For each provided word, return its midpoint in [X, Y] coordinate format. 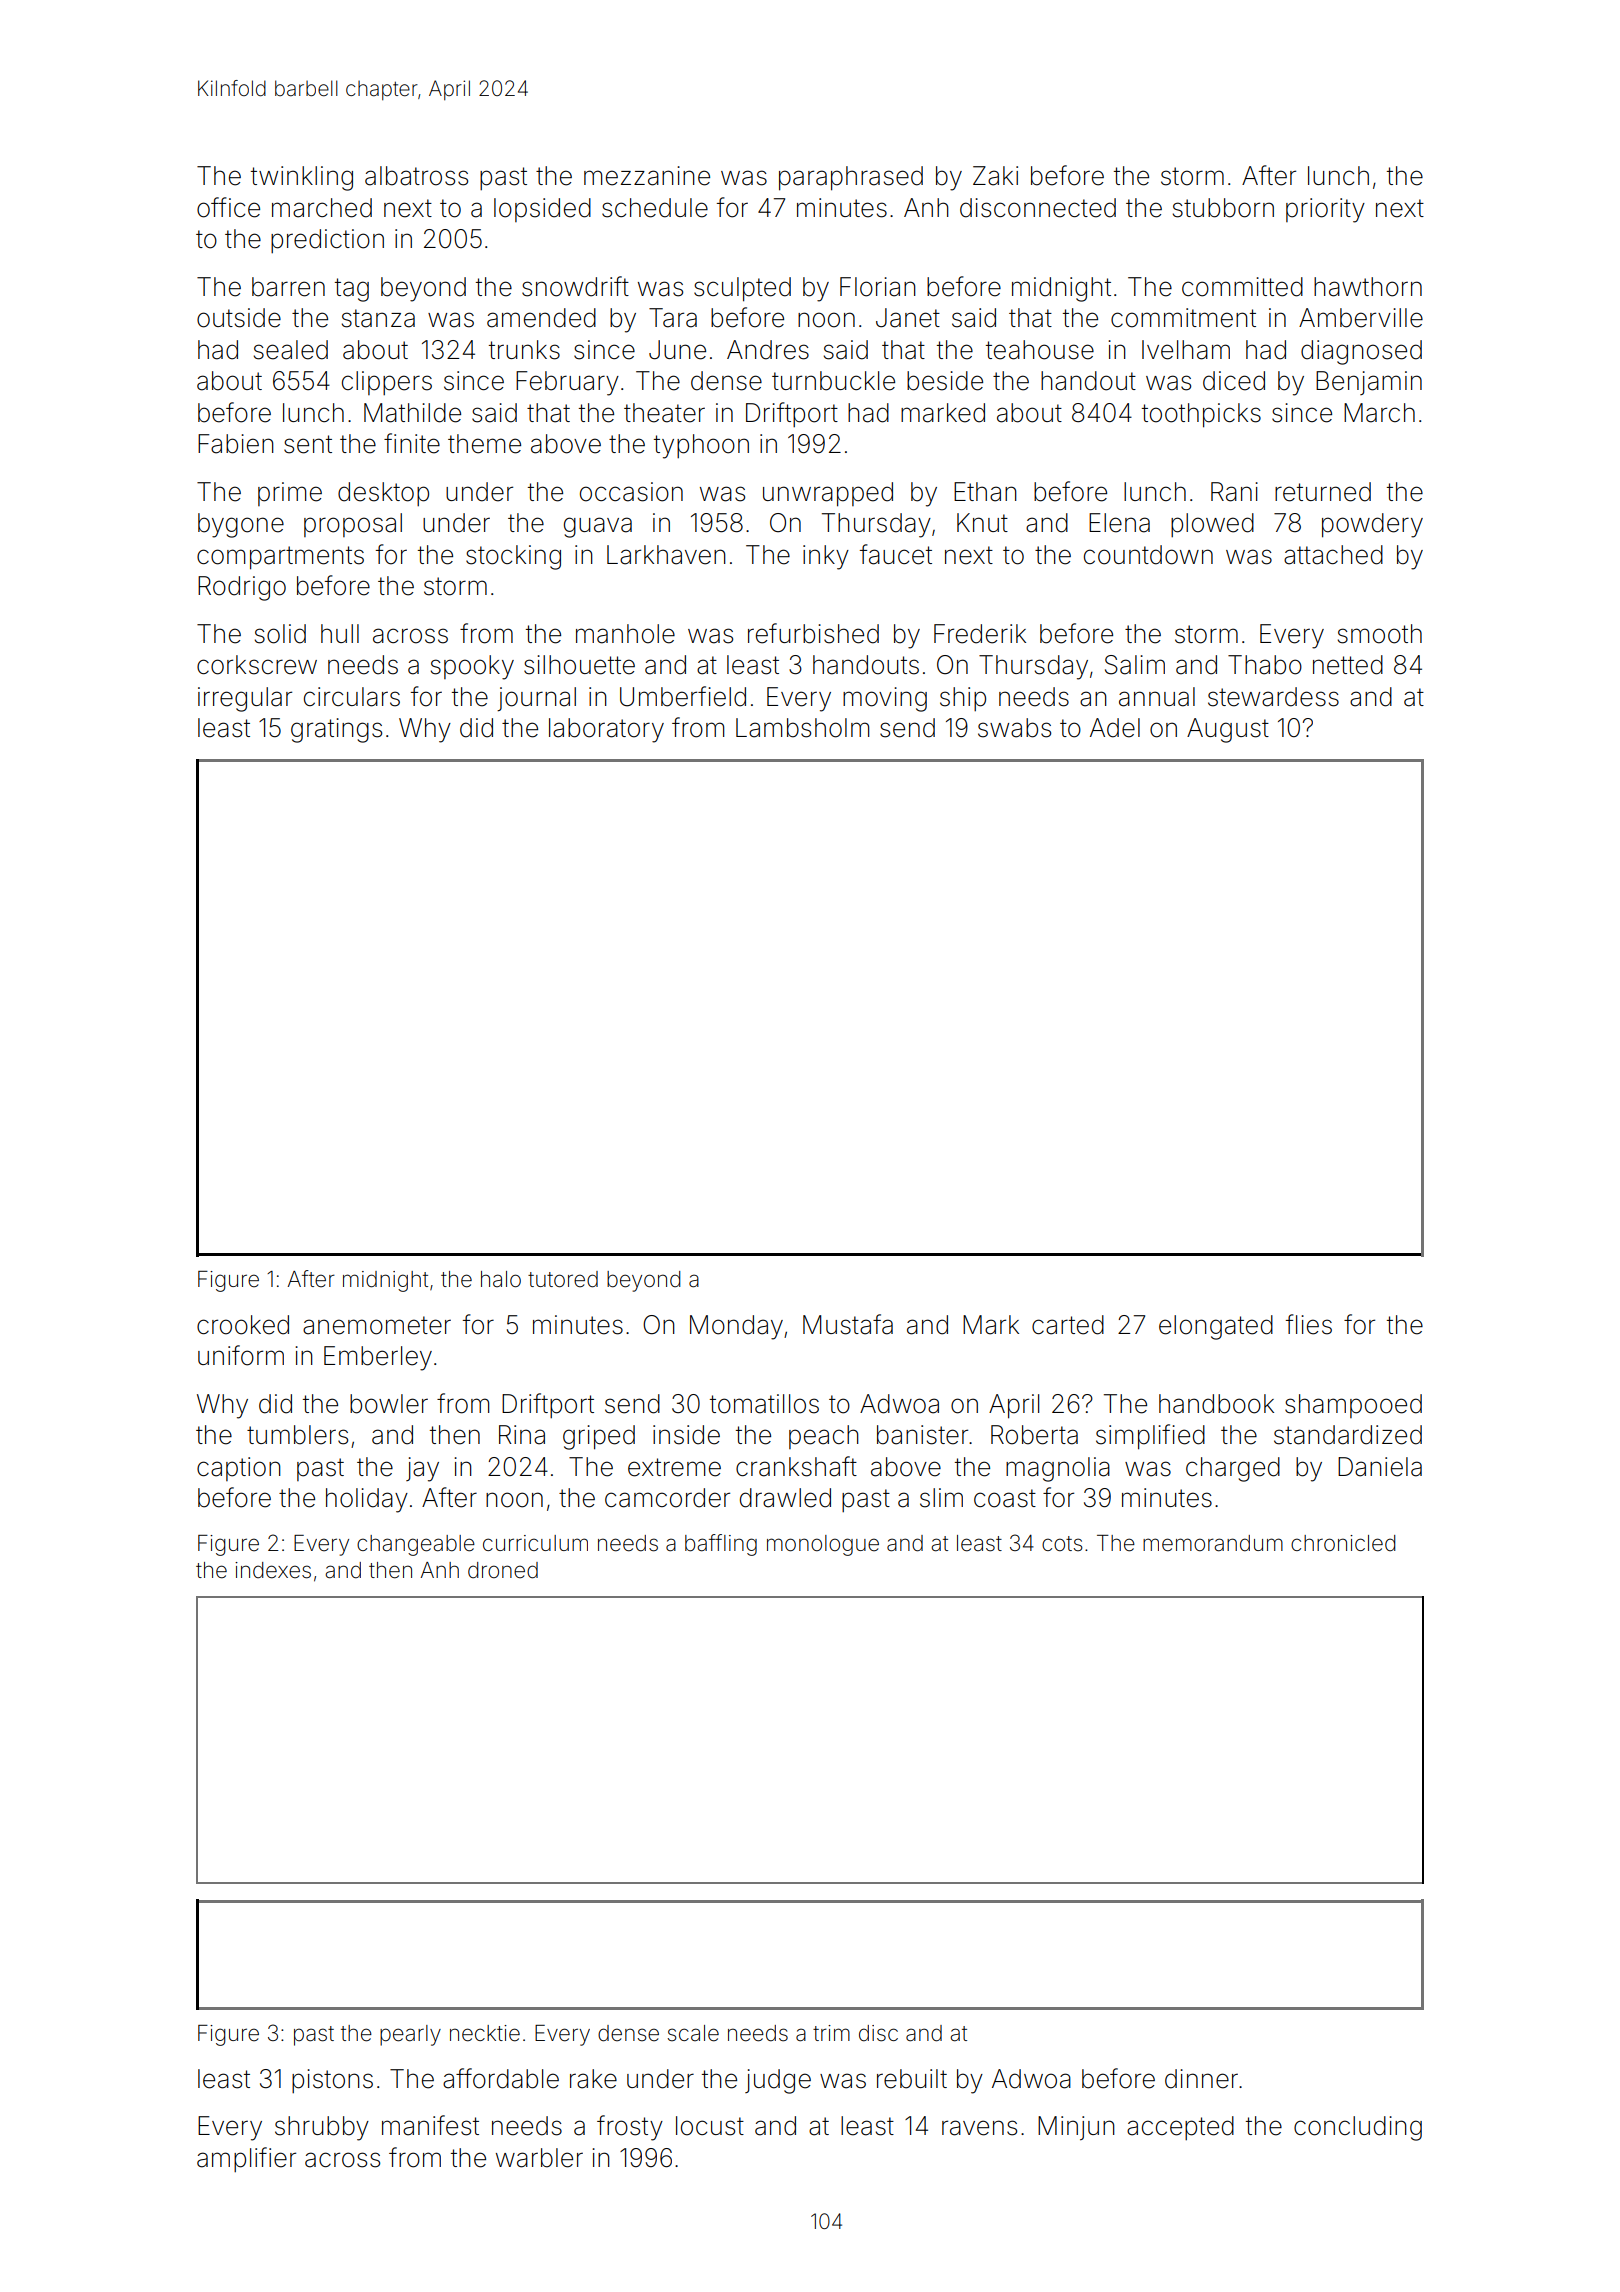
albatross [416, 176]
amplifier [246, 2159]
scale [693, 2033]
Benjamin [1369, 383]
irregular [245, 699]
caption [239, 1469]
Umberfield [683, 696]
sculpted [742, 289]
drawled [785, 1498]
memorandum [1213, 1543]
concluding [1358, 2128]
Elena [1119, 523]
